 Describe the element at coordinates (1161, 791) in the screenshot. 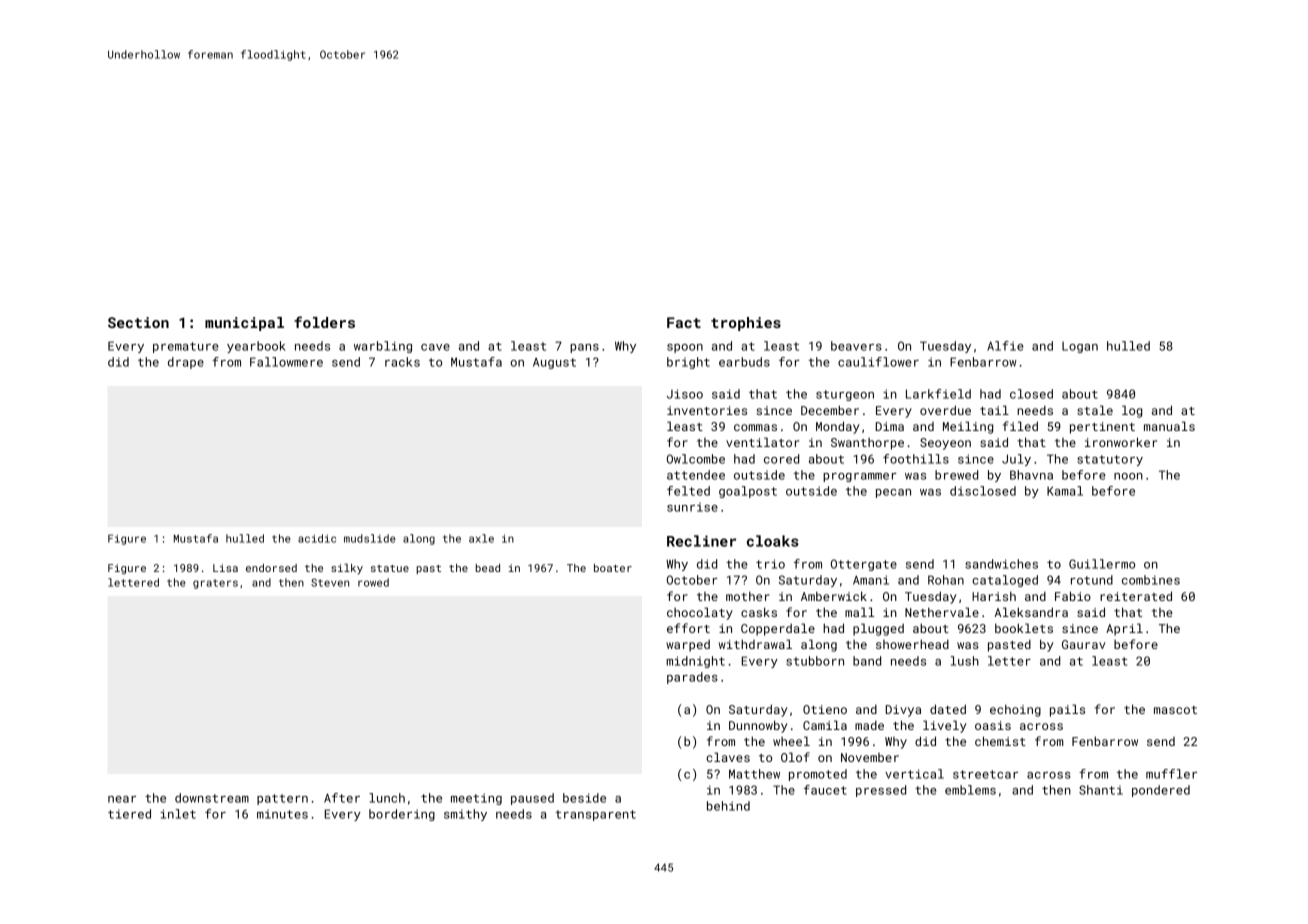

I see `pondered` at that location.
